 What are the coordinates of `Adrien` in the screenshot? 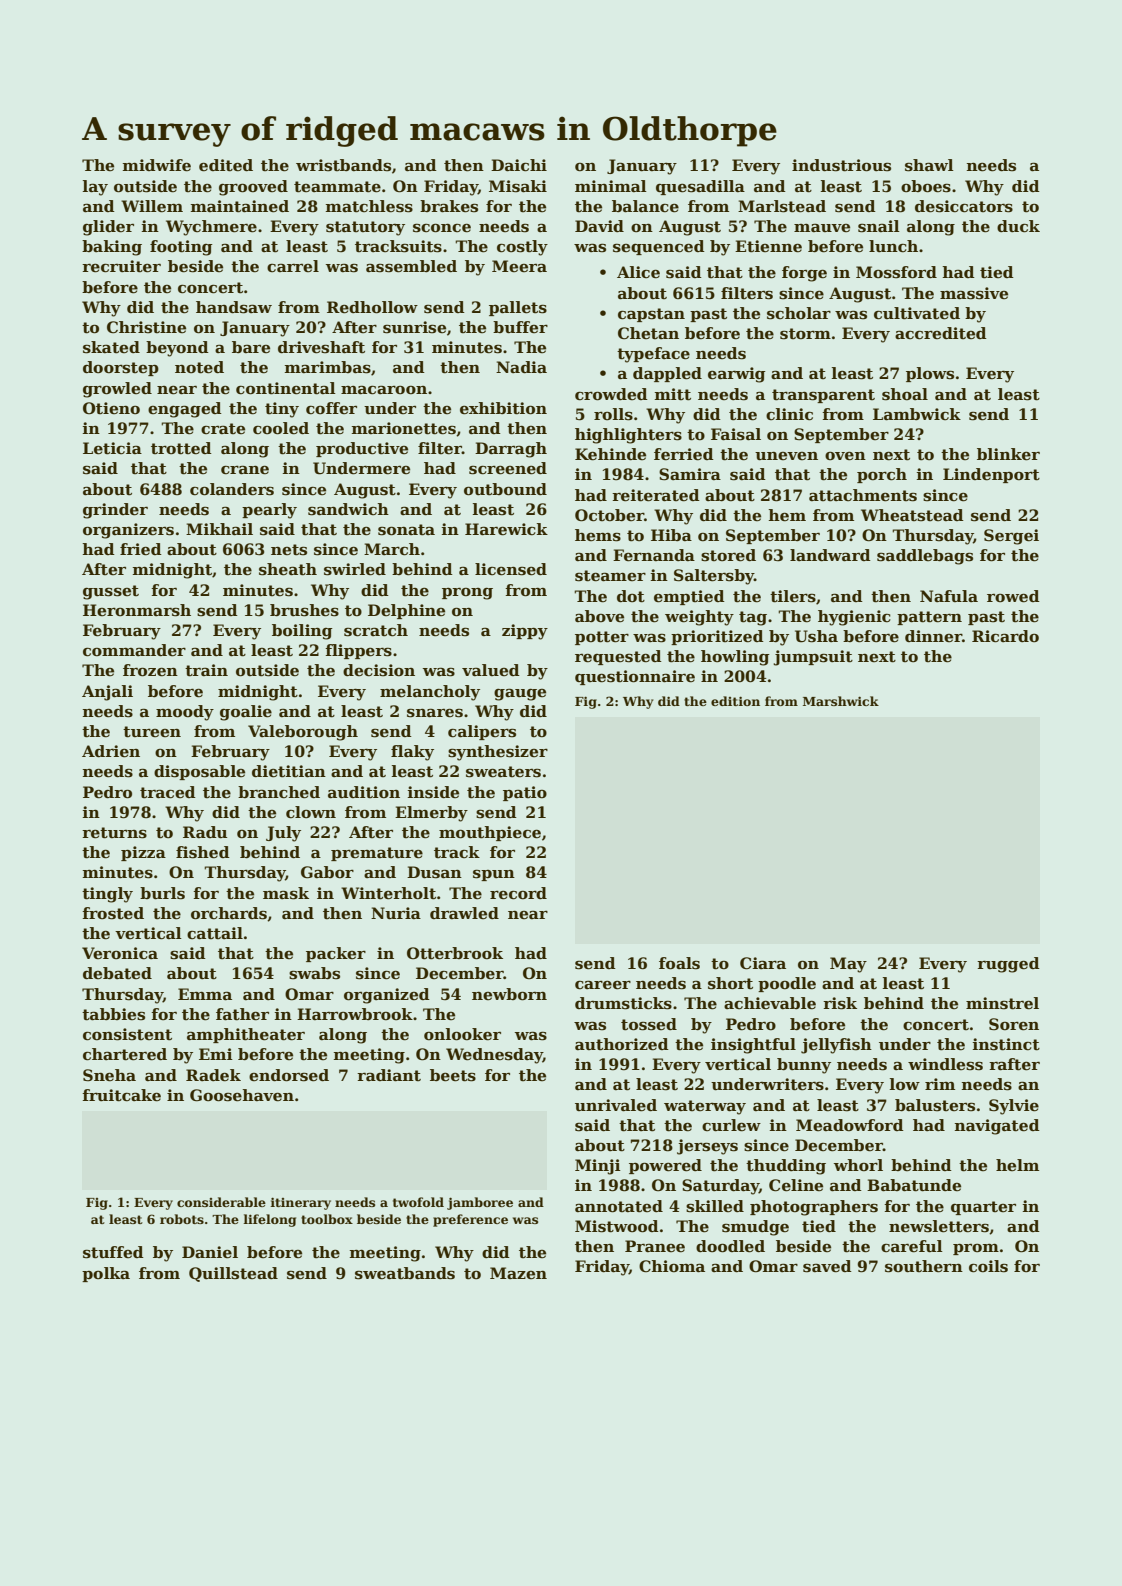 It's located at (111, 751).
